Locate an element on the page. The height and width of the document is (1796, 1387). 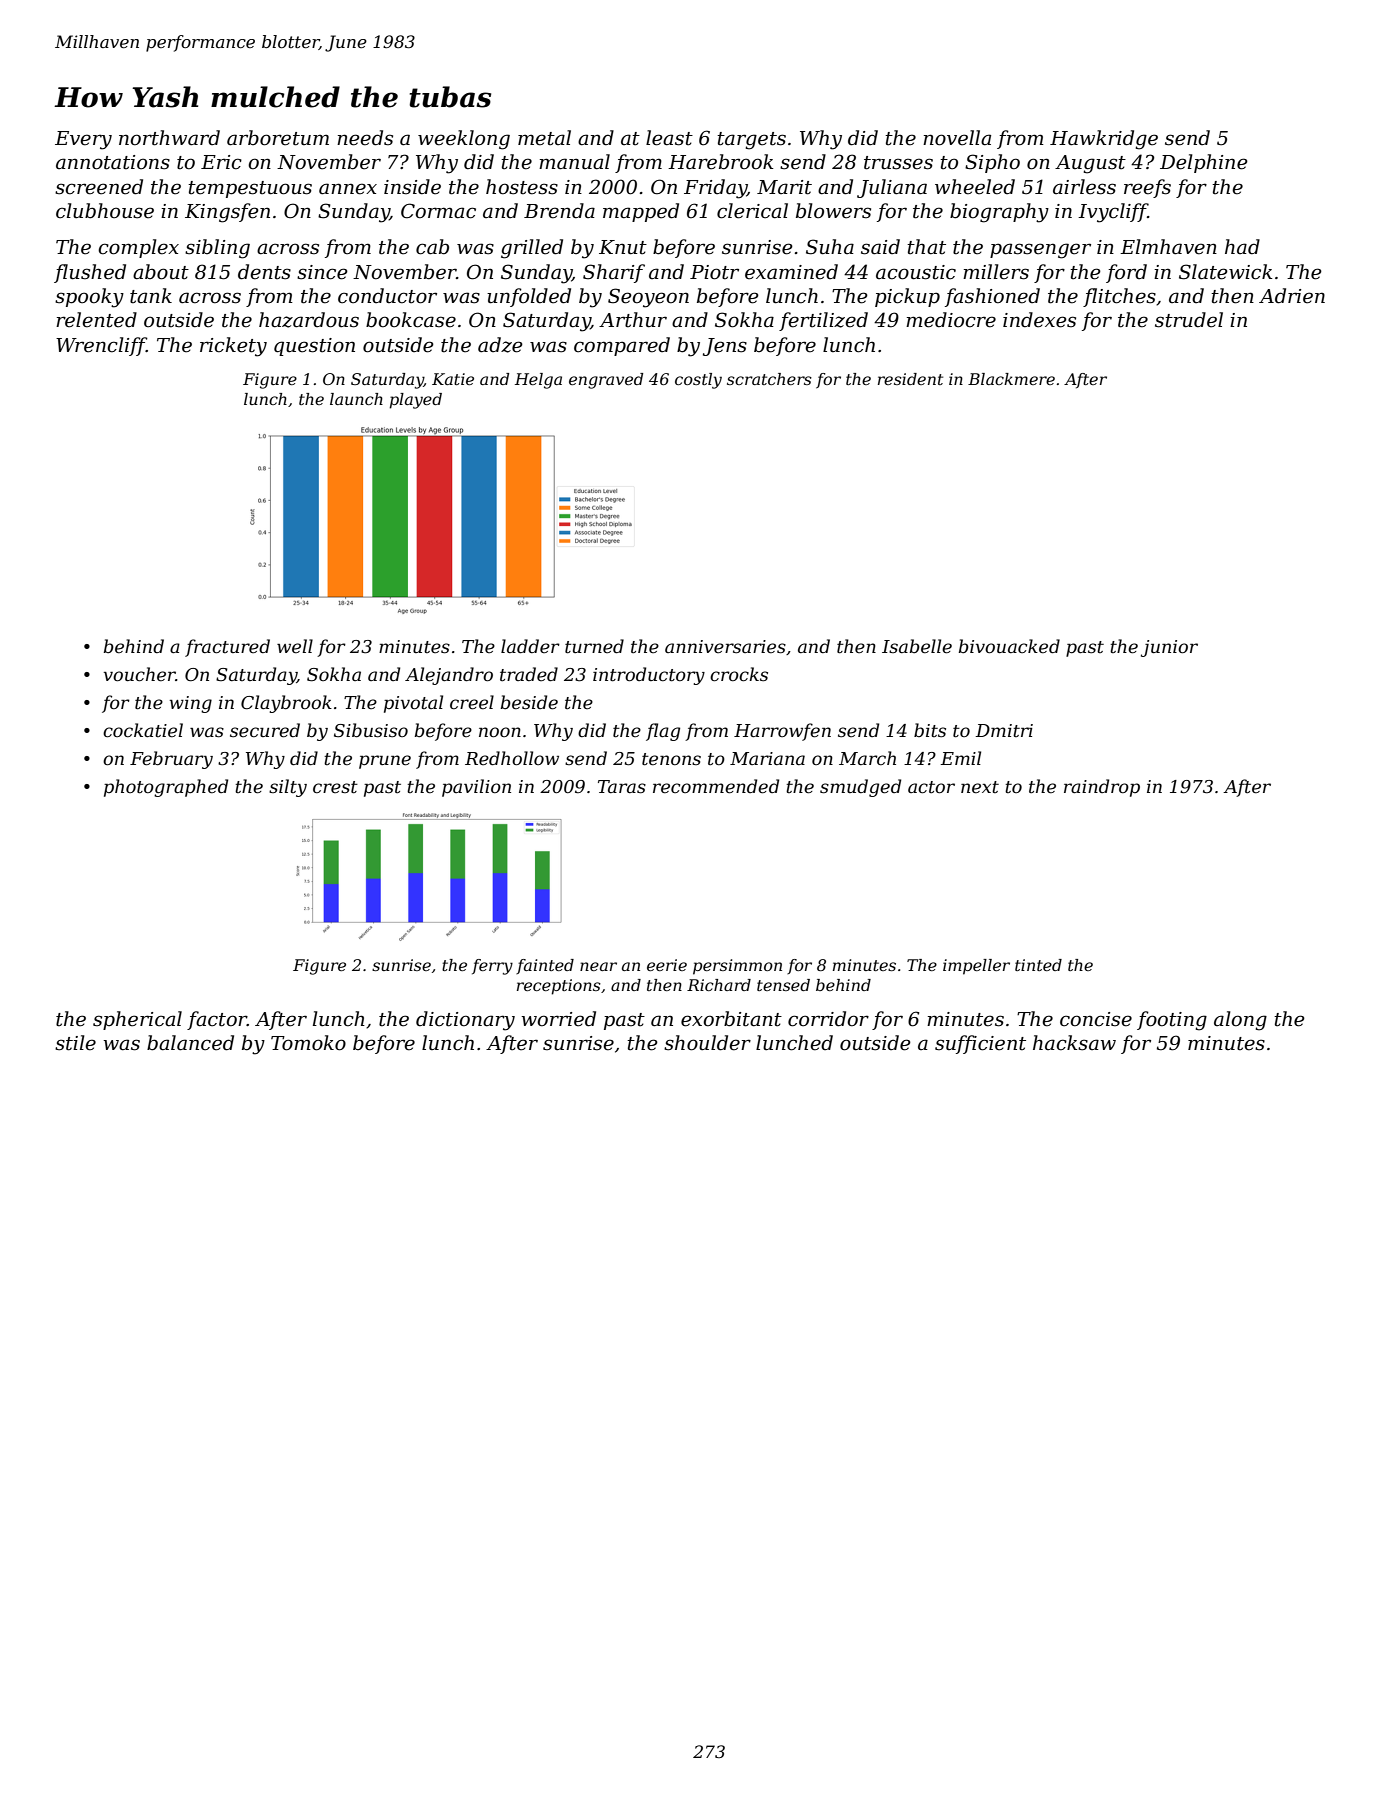
Blackmere is located at coordinates (1011, 379).
